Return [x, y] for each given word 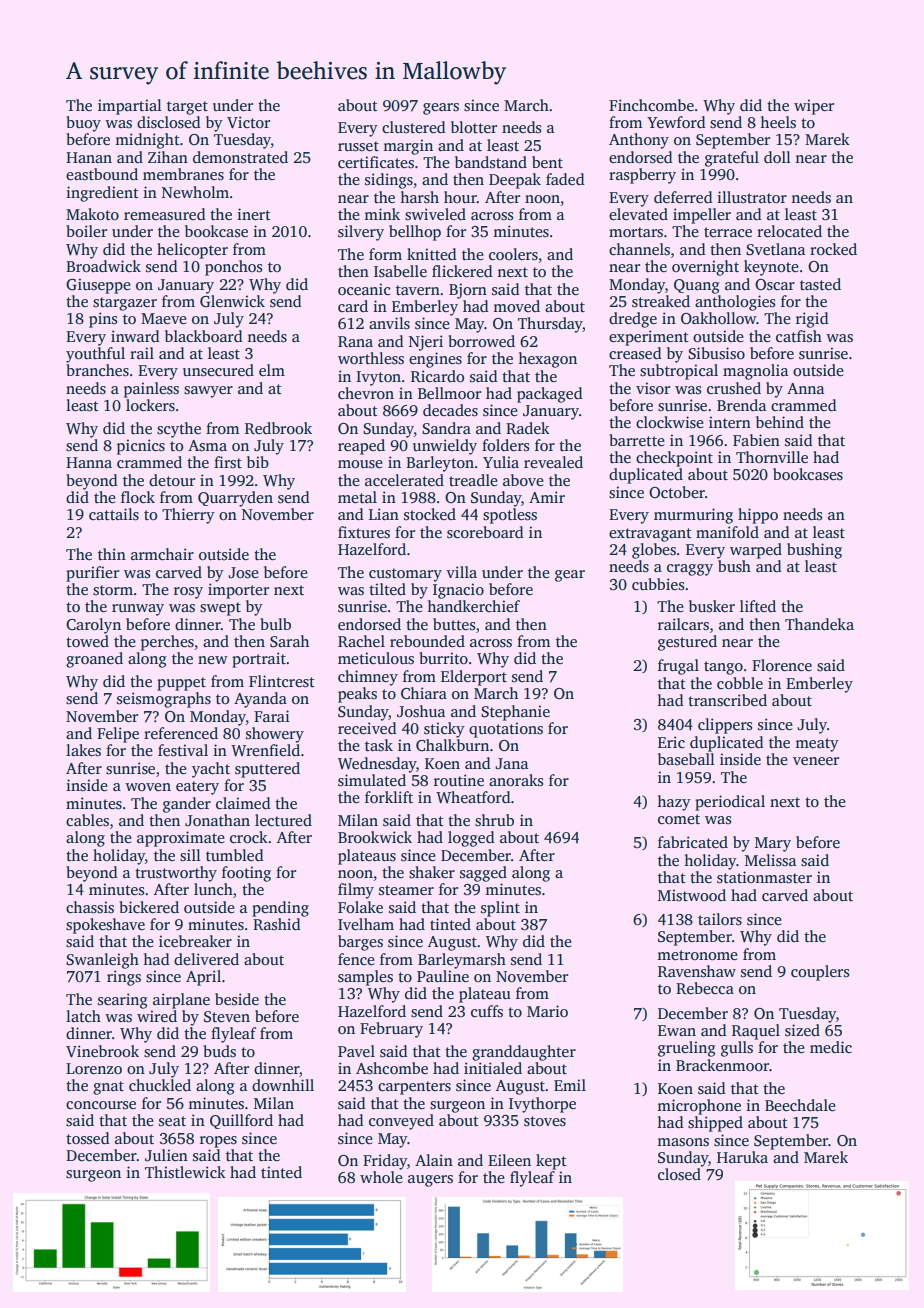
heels [778, 122]
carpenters [414, 1088]
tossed [88, 1138]
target [187, 108]
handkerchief [474, 606]
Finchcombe [651, 105]
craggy [690, 570]
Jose [243, 573]
